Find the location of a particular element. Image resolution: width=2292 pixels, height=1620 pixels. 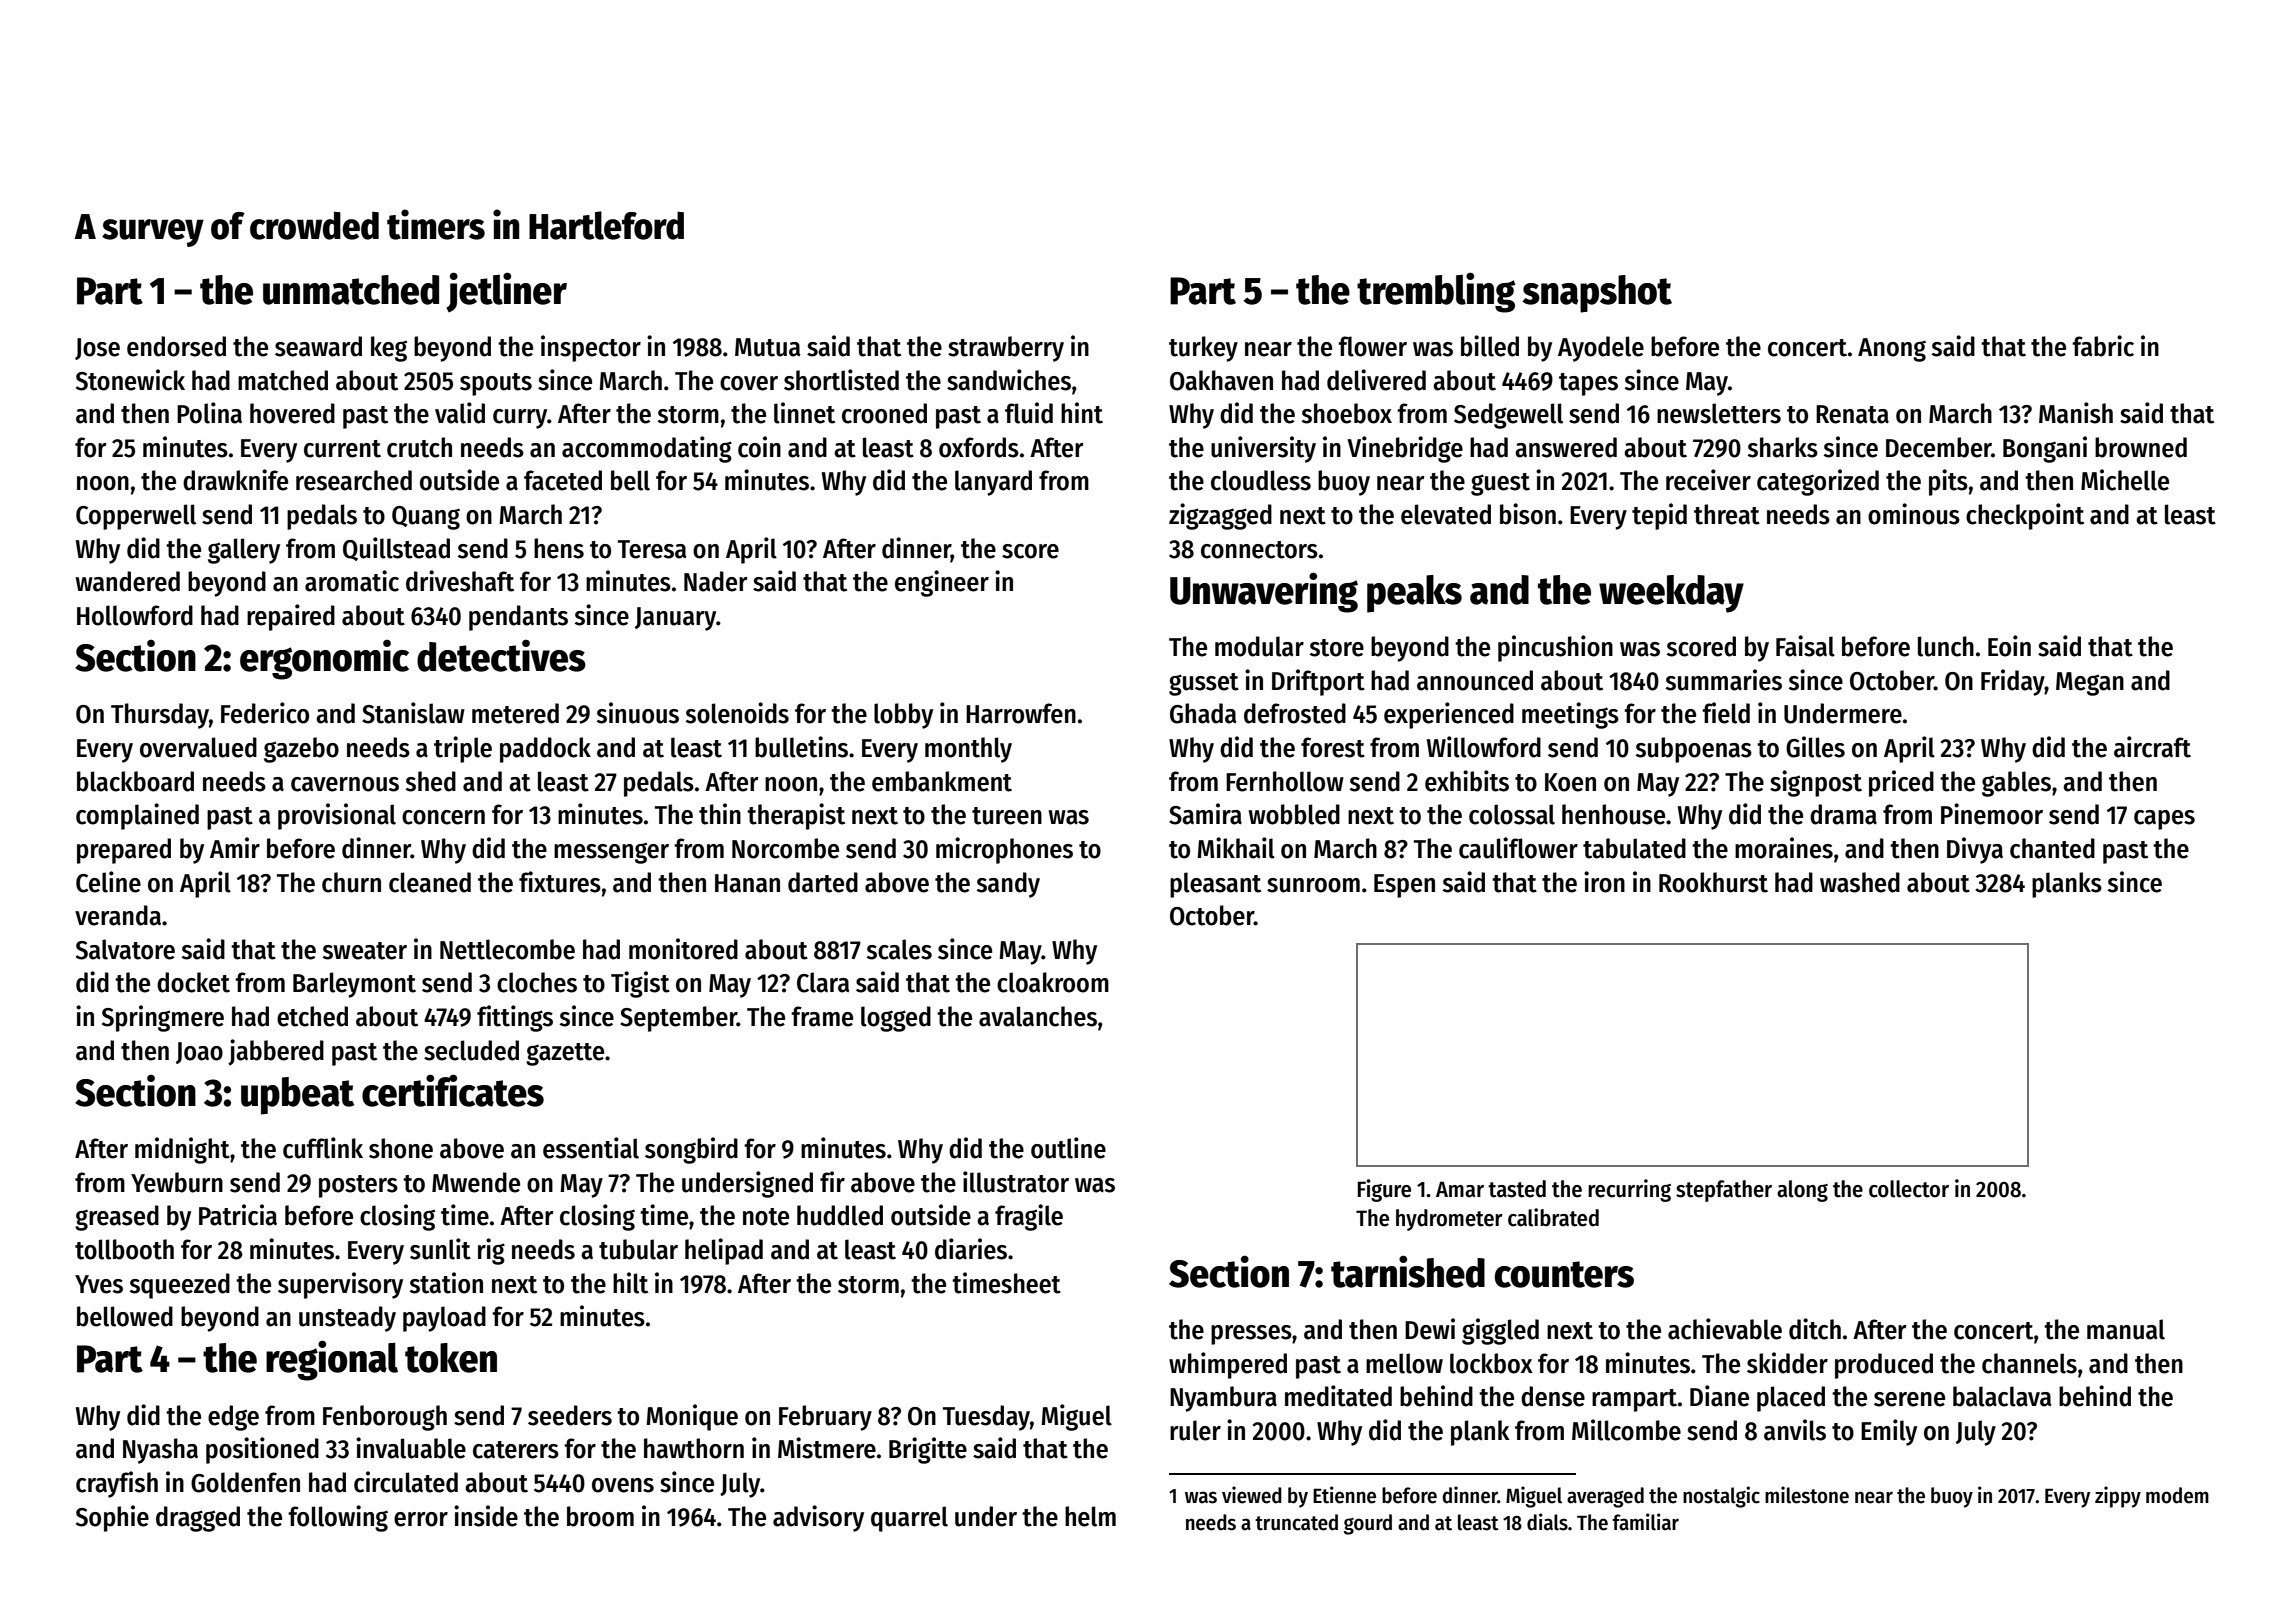

trembling is located at coordinates (1436, 292).
